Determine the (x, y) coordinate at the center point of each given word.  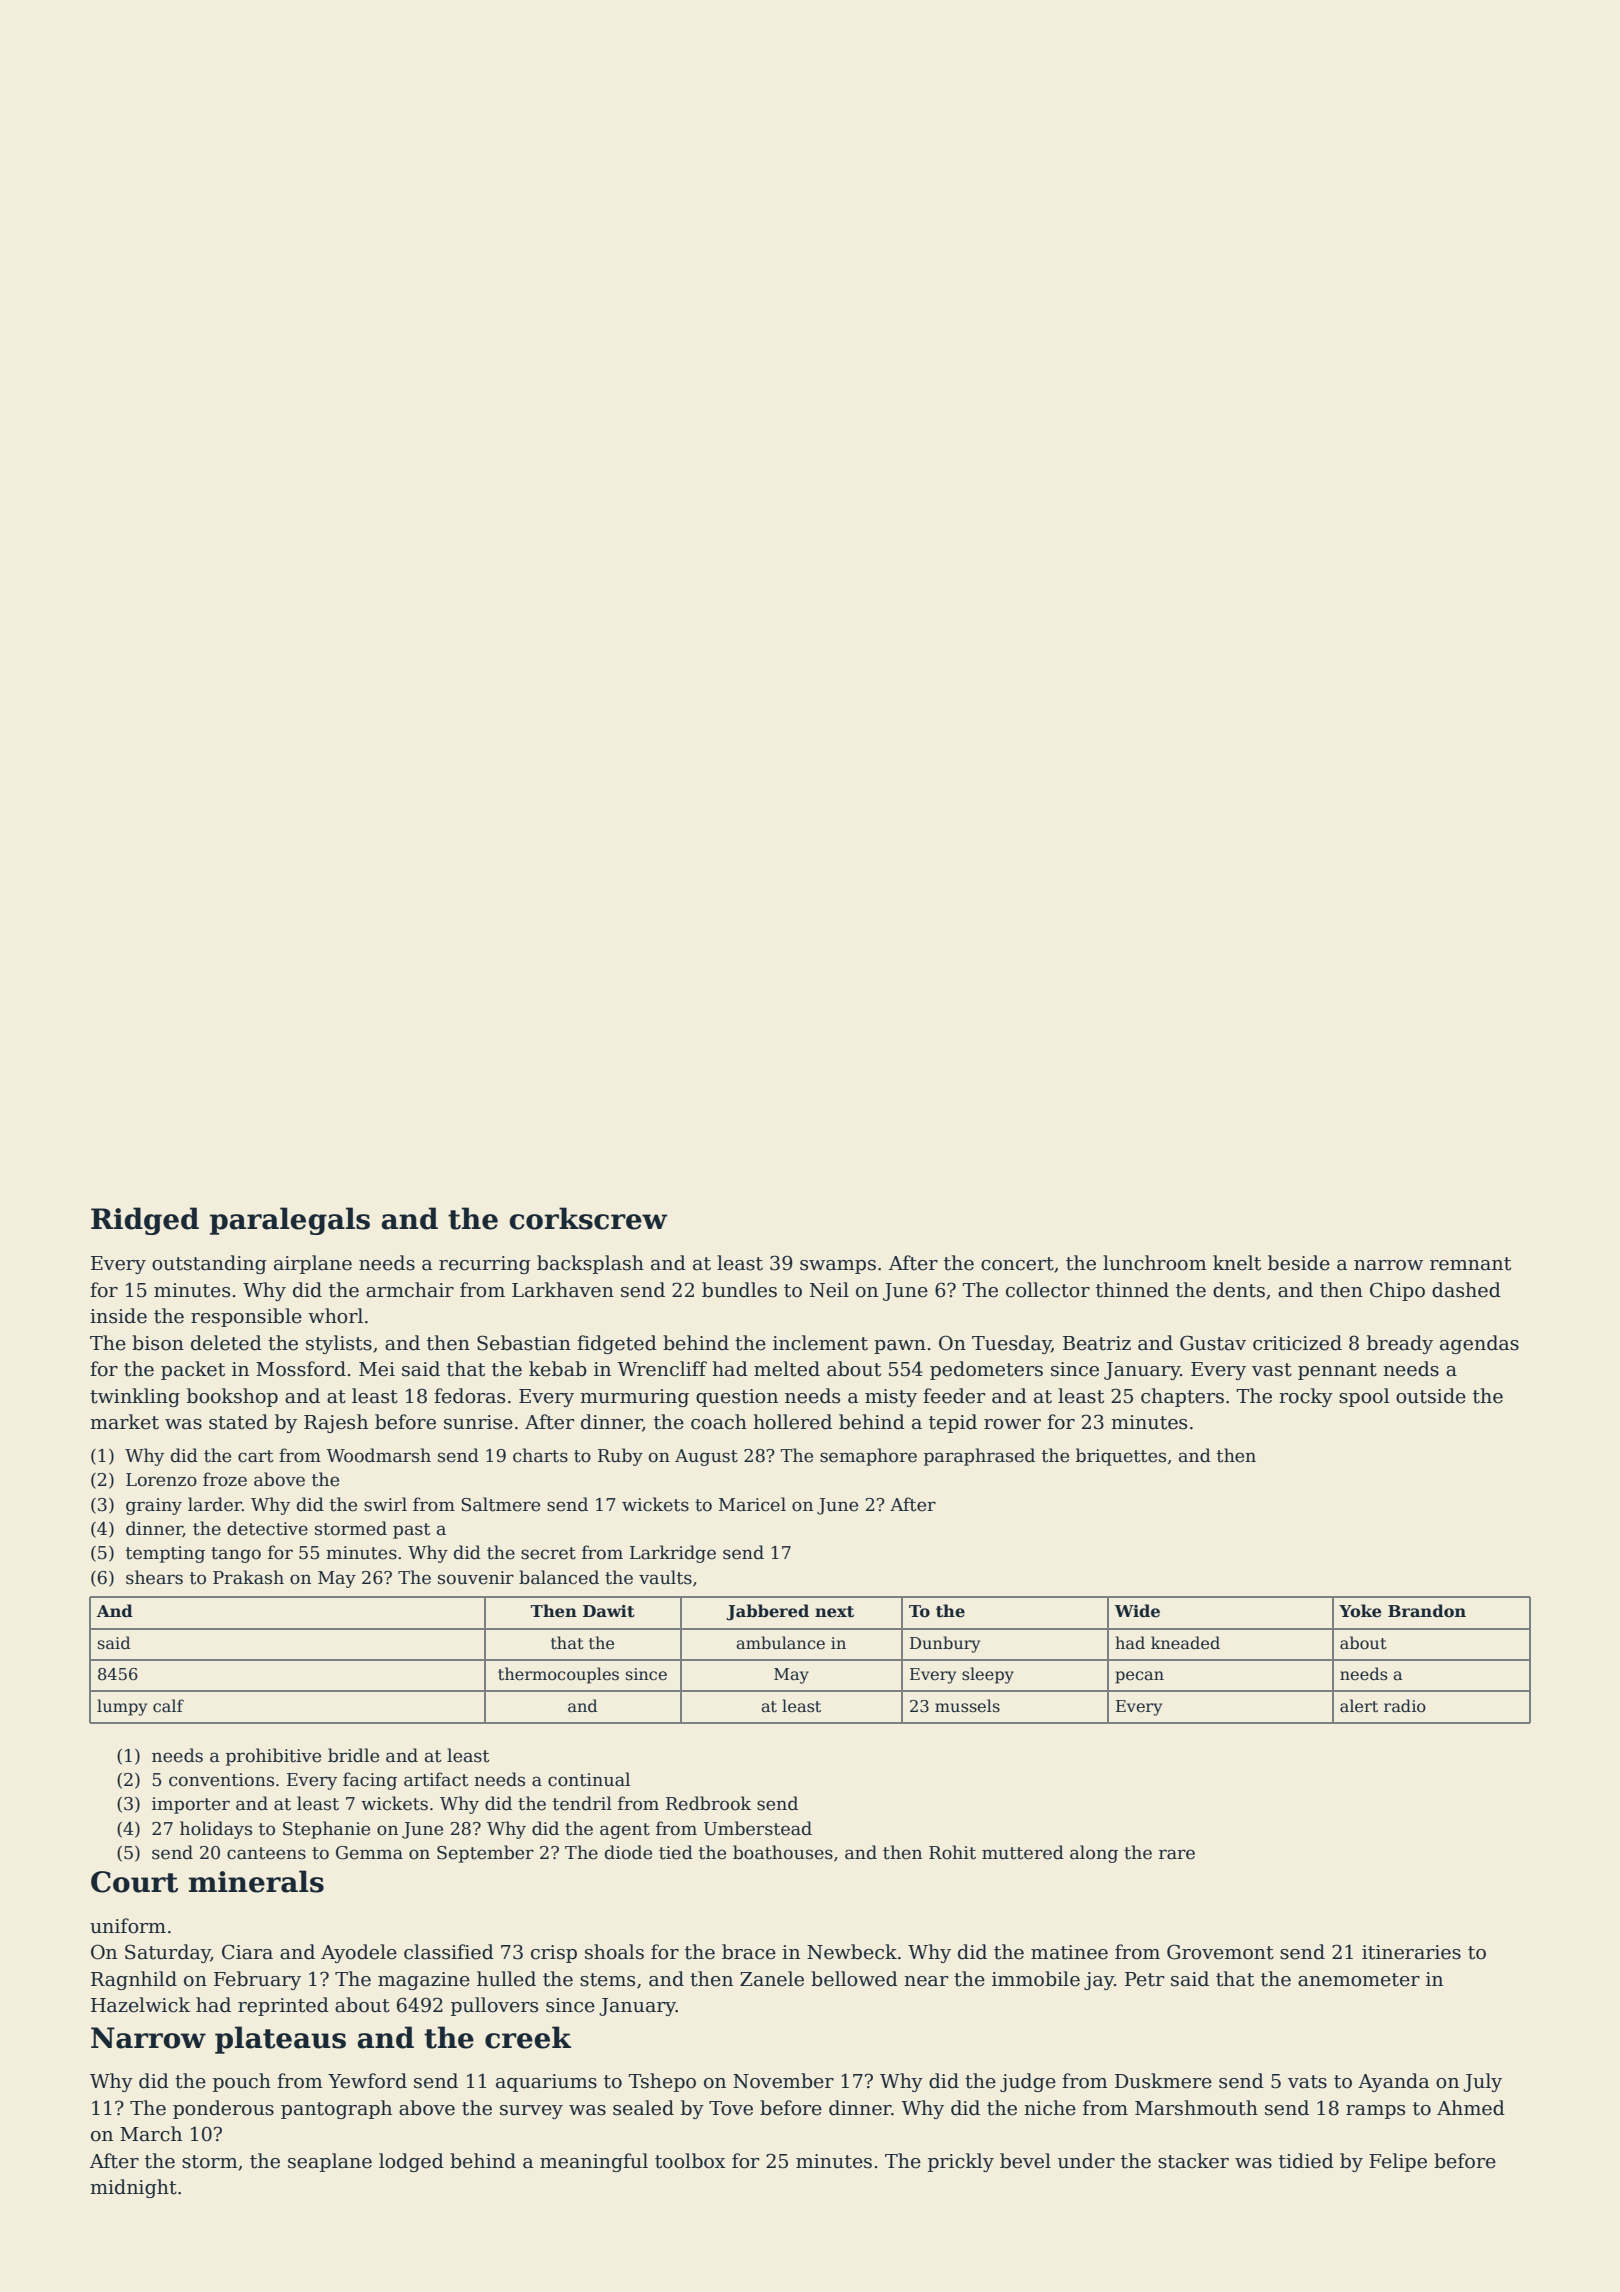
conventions (221, 1780)
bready (1400, 1344)
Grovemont (1220, 1952)
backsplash (590, 1264)
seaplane (330, 2162)
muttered (1023, 1852)
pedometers (986, 1370)
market (124, 1422)
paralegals (290, 1221)
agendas (1479, 1344)
